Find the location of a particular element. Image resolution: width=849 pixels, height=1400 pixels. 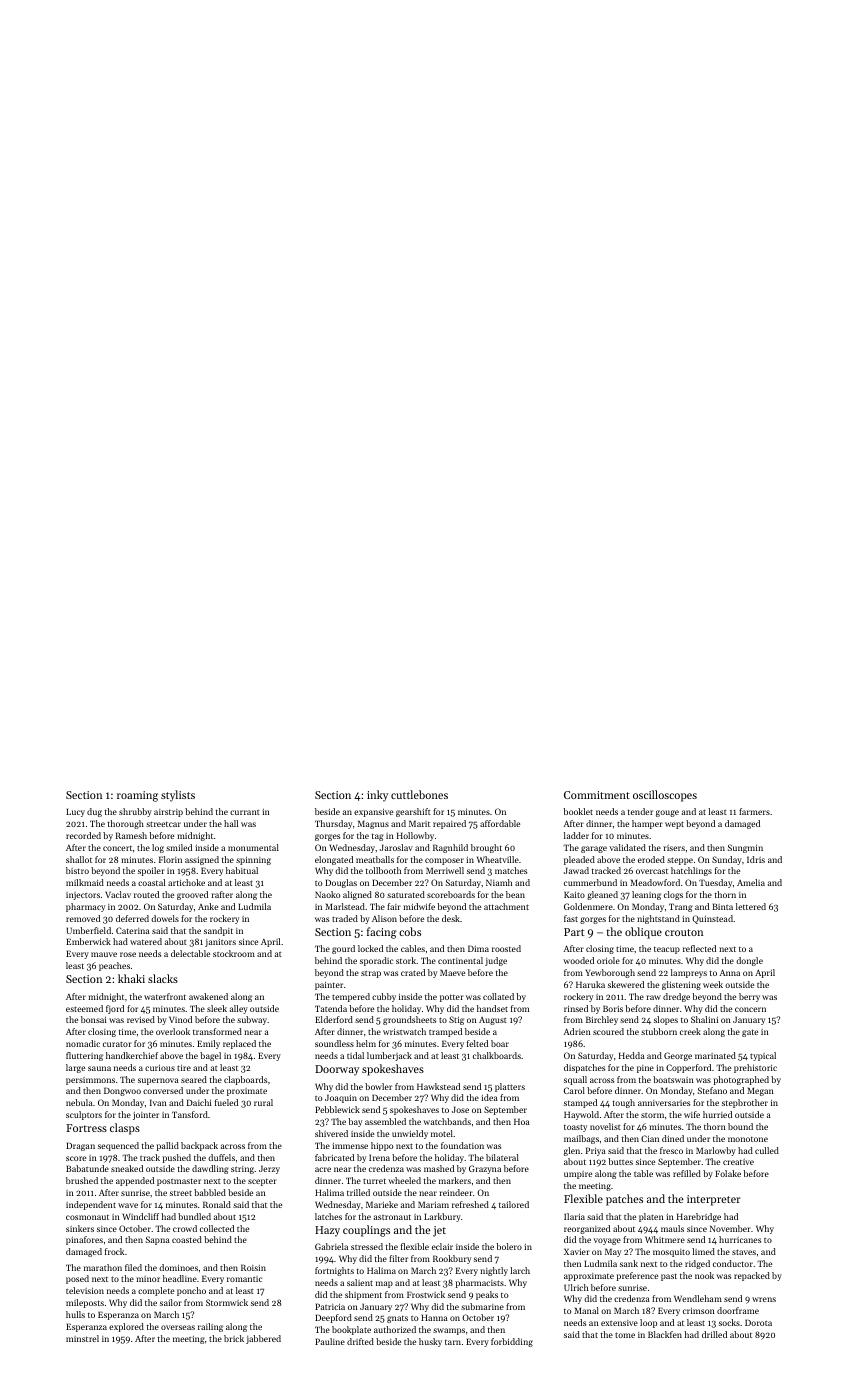

preference is located at coordinates (637, 1276).
